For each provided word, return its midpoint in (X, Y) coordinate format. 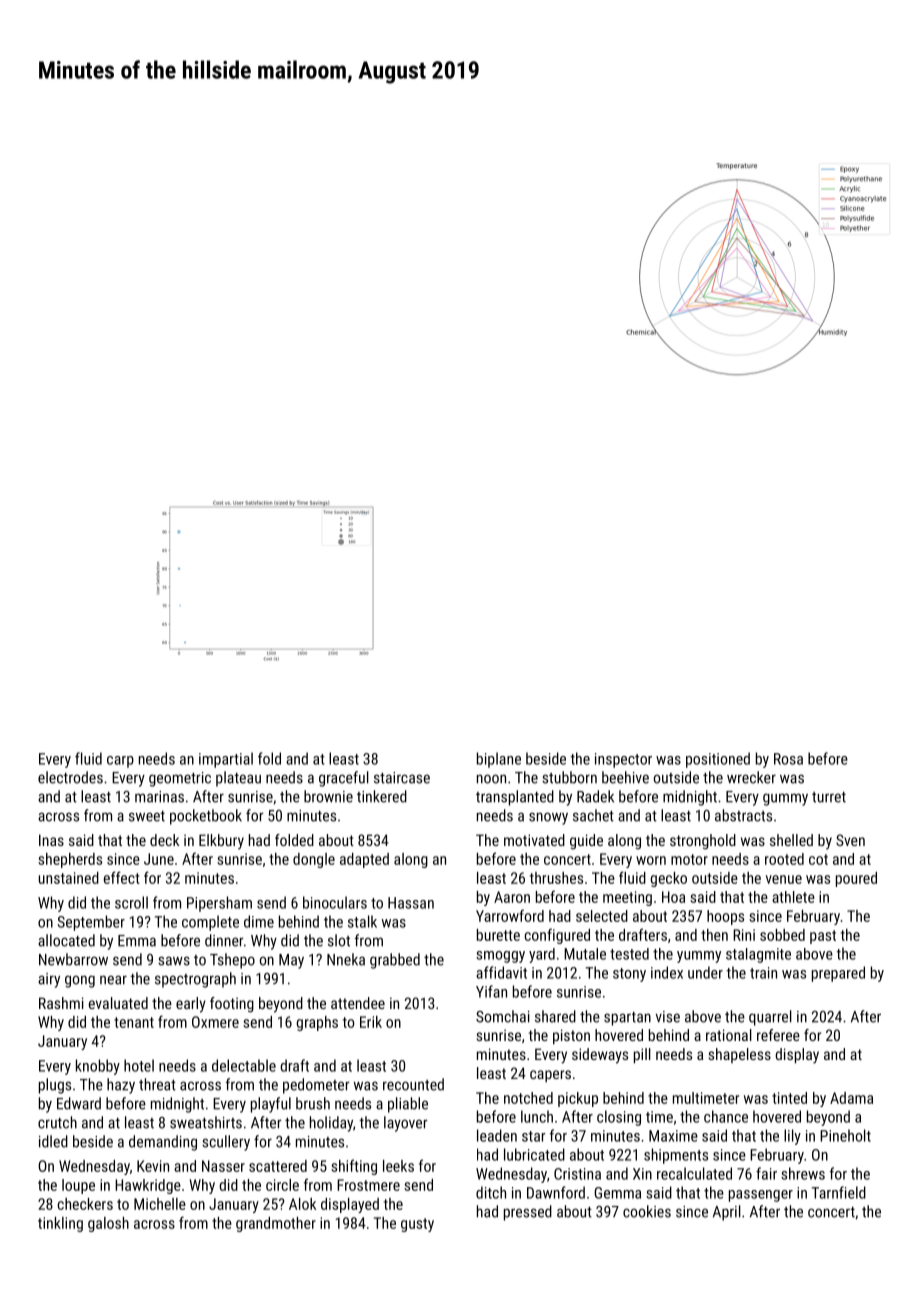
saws (174, 961)
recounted (413, 1084)
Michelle (160, 1204)
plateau (238, 779)
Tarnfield (839, 1192)
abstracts (743, 815)
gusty (417, 1225)
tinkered (382, 796)
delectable (244, 1065)
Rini (744, 935)
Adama (851, 1098)
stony (629, 975)
